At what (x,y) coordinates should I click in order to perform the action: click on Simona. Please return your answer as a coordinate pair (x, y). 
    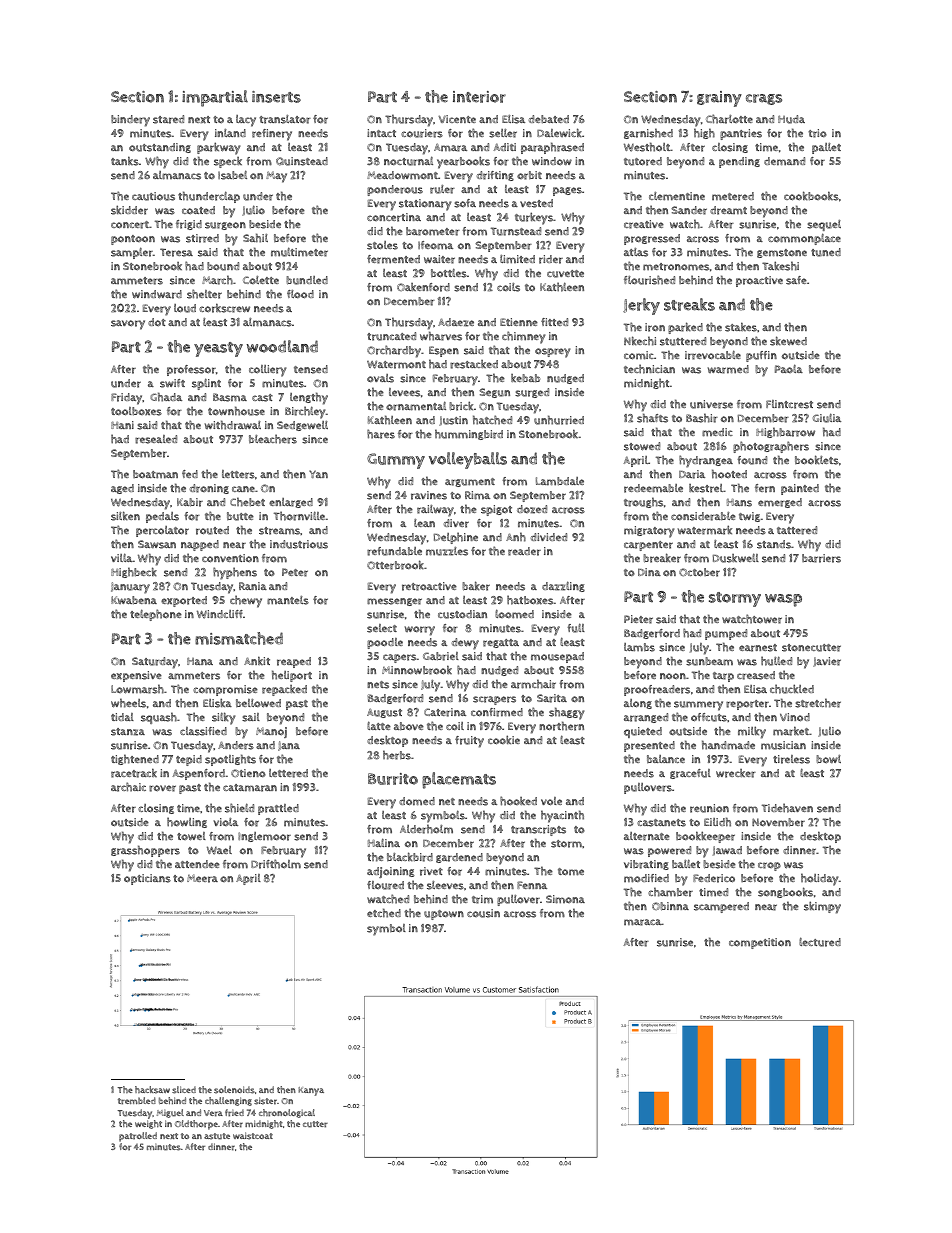
    Looking at the image, I should click on (565, 899).
